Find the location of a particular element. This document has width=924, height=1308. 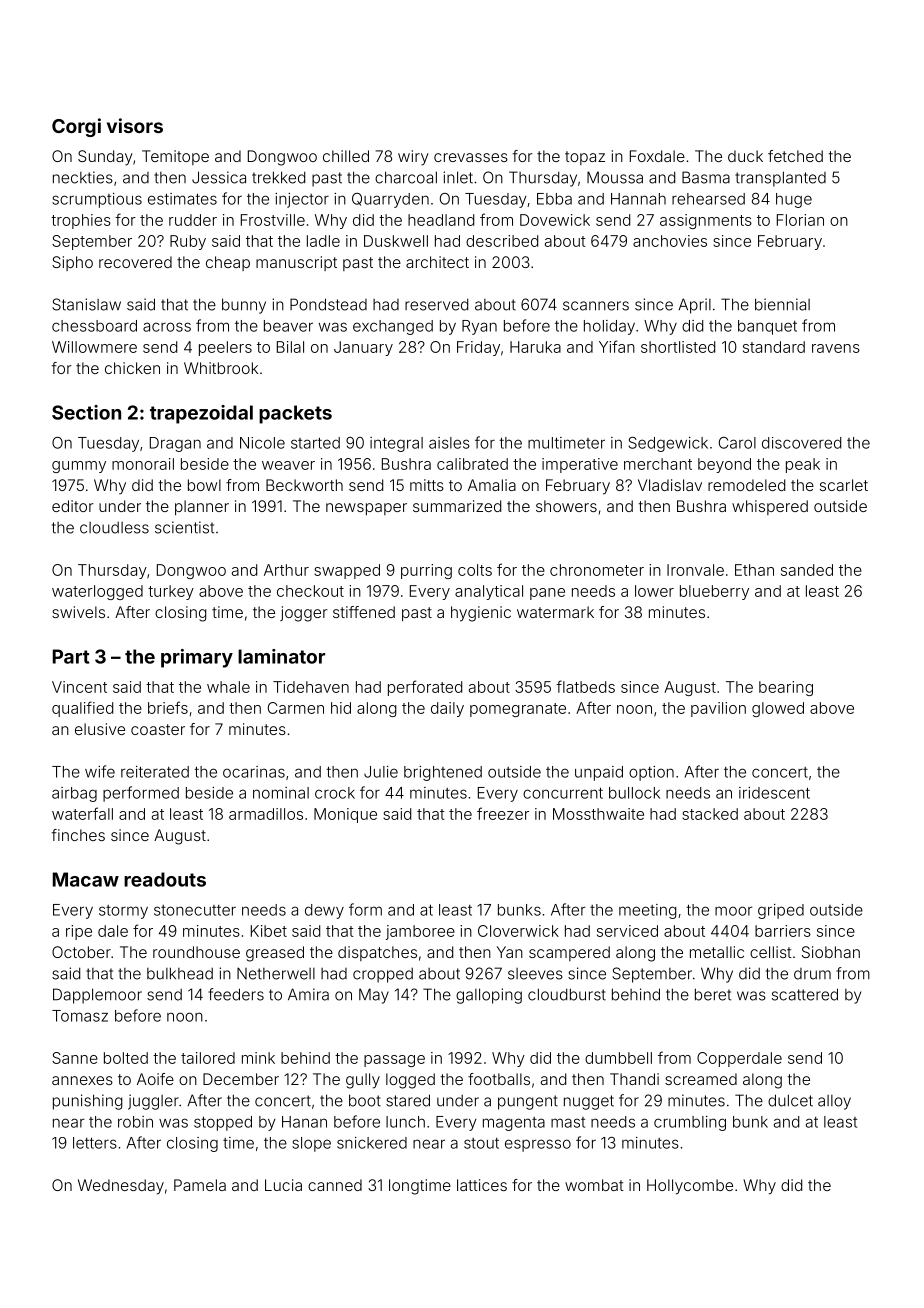

editor is located at coordinates (73, 506).
